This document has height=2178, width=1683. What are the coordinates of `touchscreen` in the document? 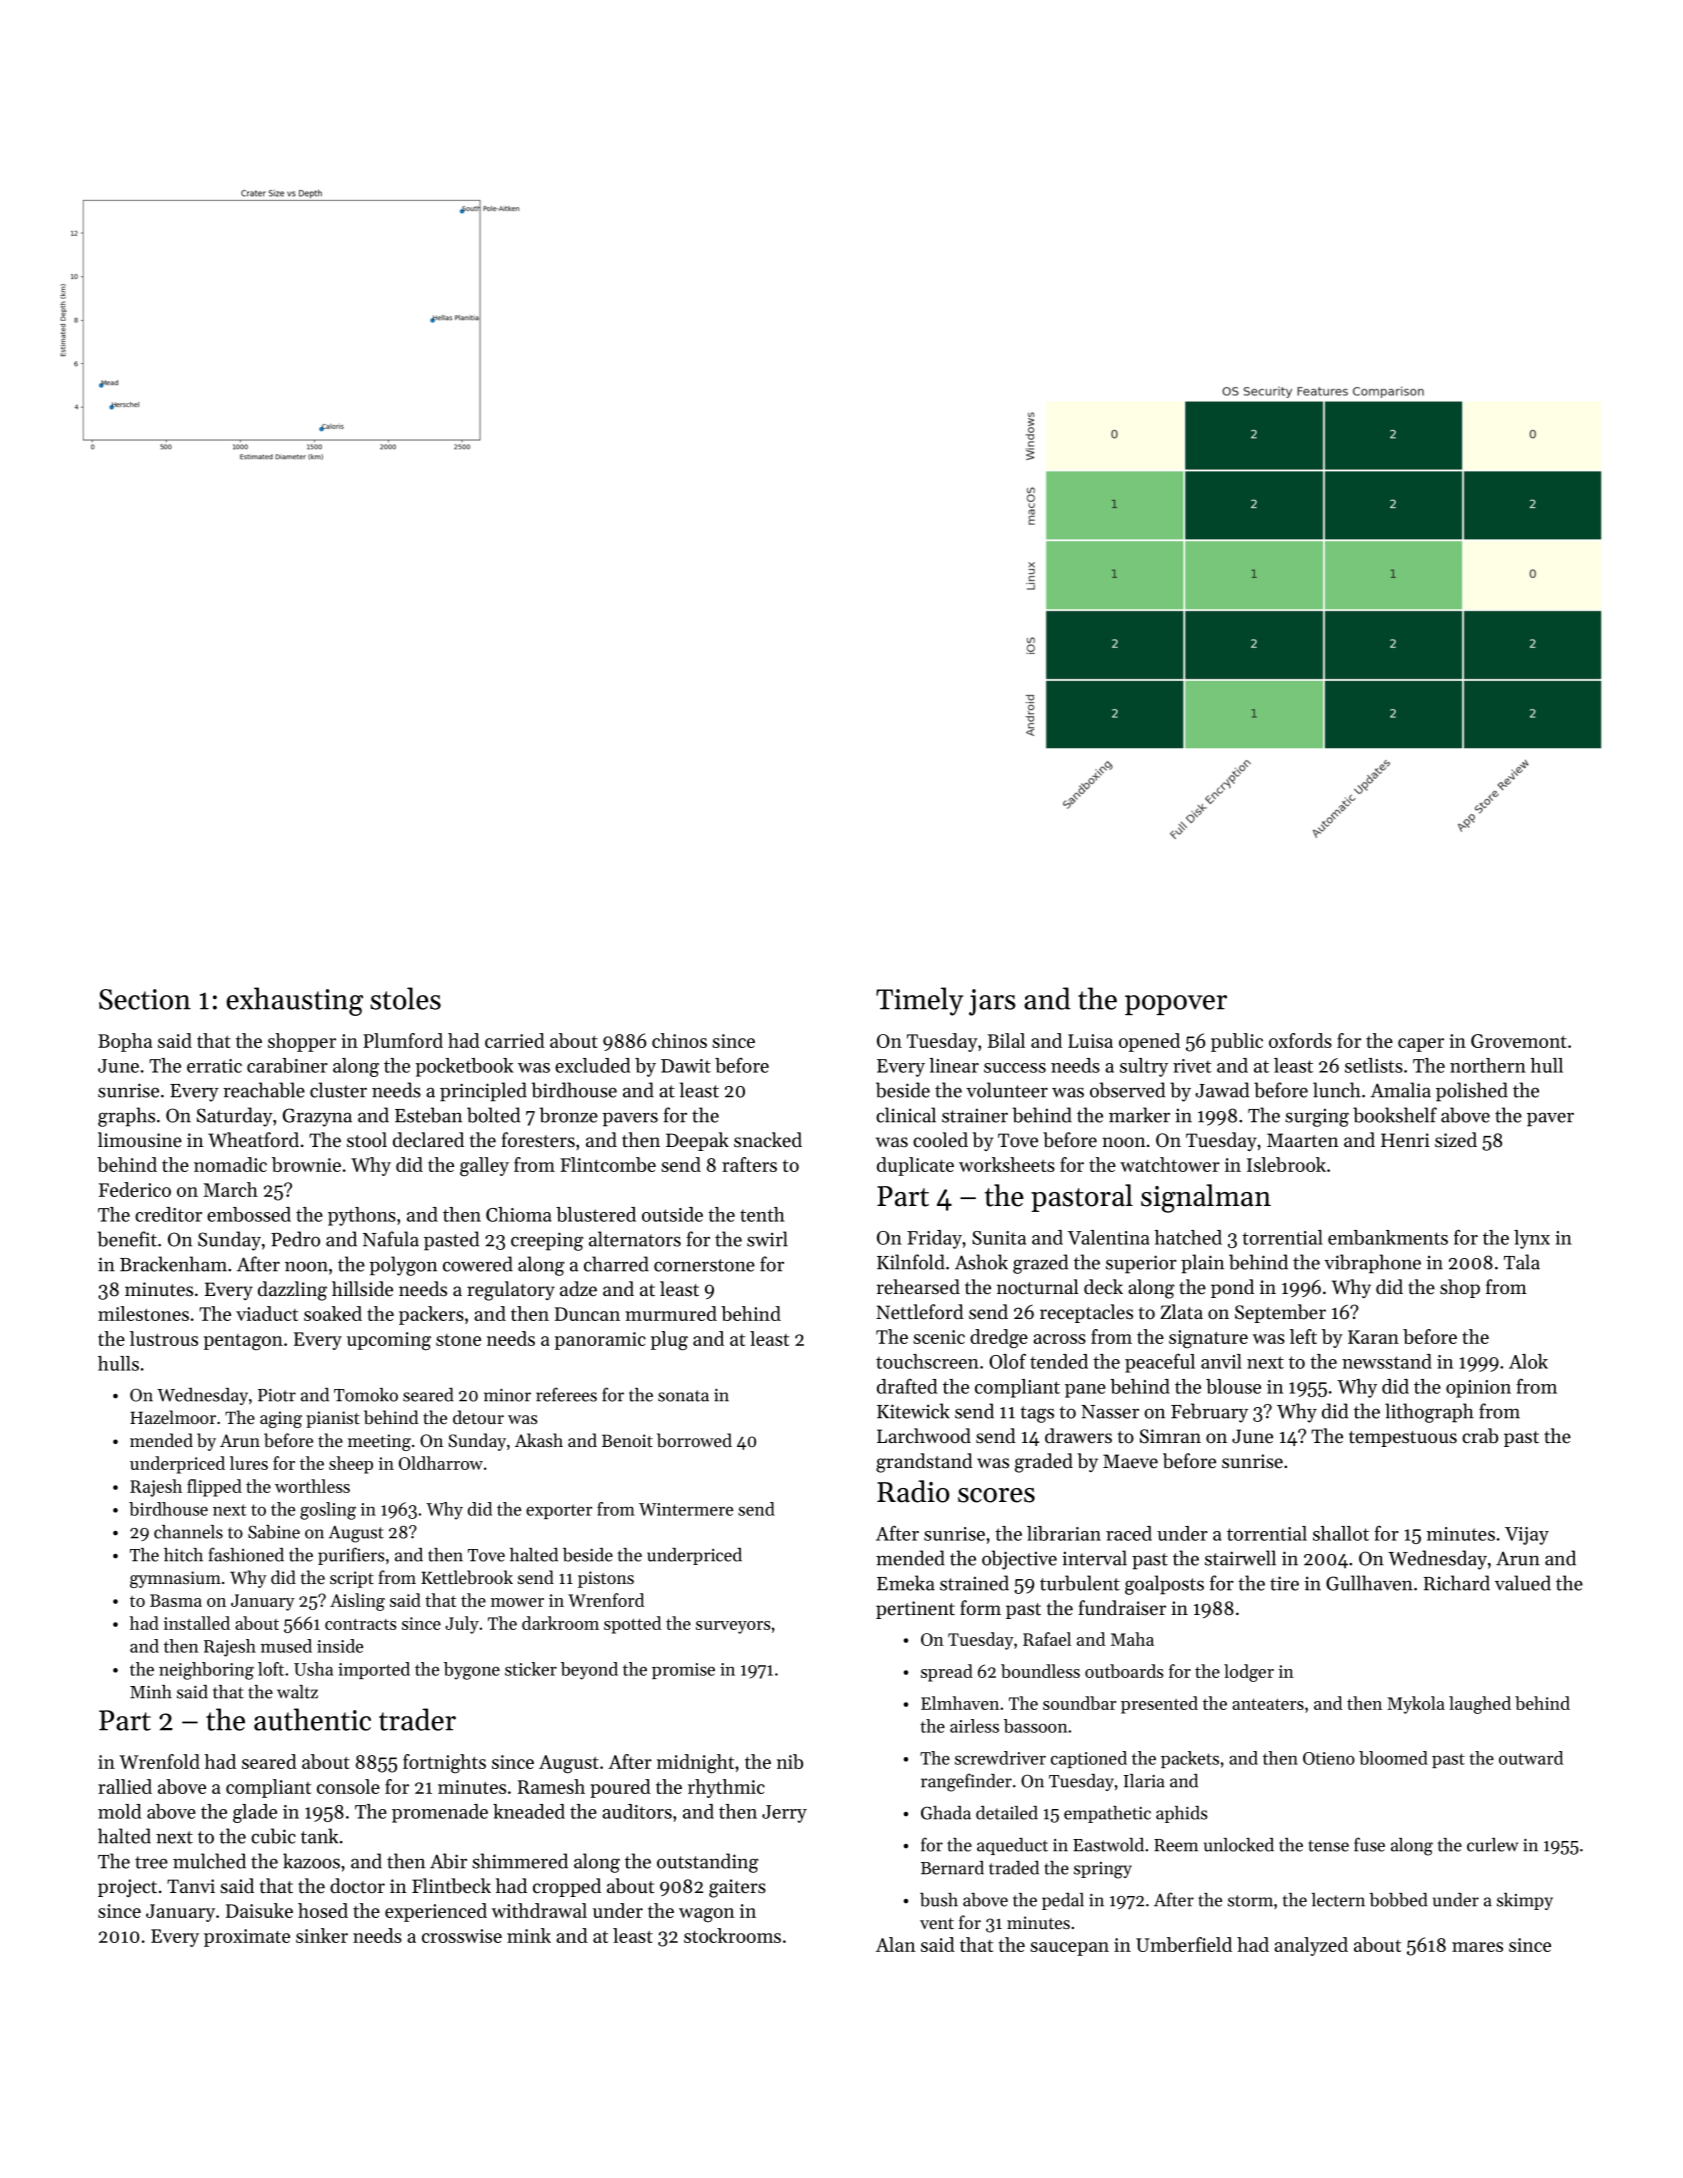 It's located at (927, 1361).
